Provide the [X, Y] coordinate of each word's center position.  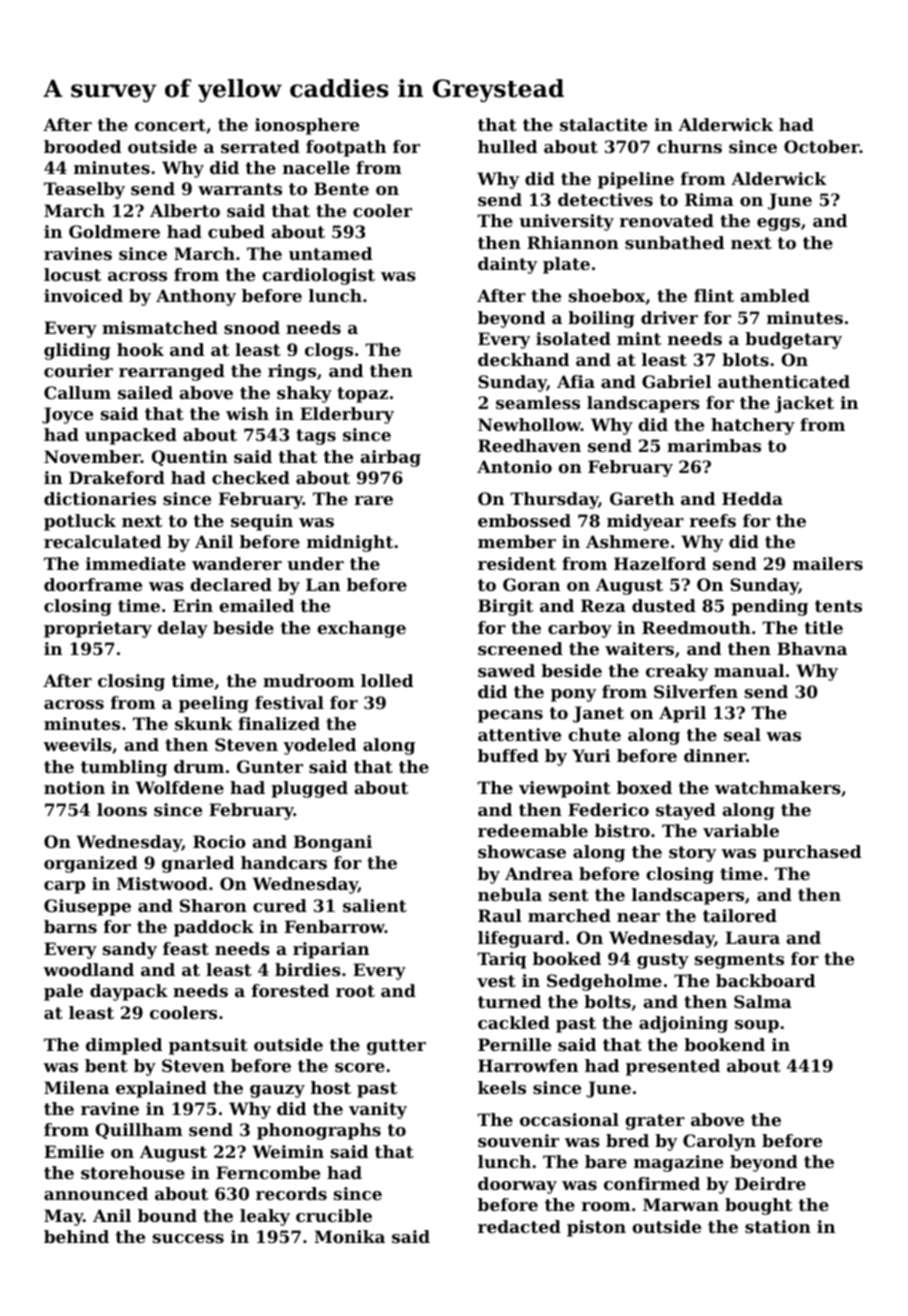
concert [170, 125]
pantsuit [208, 1046]
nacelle [316, 167]
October [822, 146]
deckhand [523, 359]
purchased [812, 853]
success [188, 1238]
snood [252, 327]
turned [509, 1001]
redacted [519, 1226]
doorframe [93, 584]
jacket [804, 404]
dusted [664, 605]
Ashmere [627, 541]
